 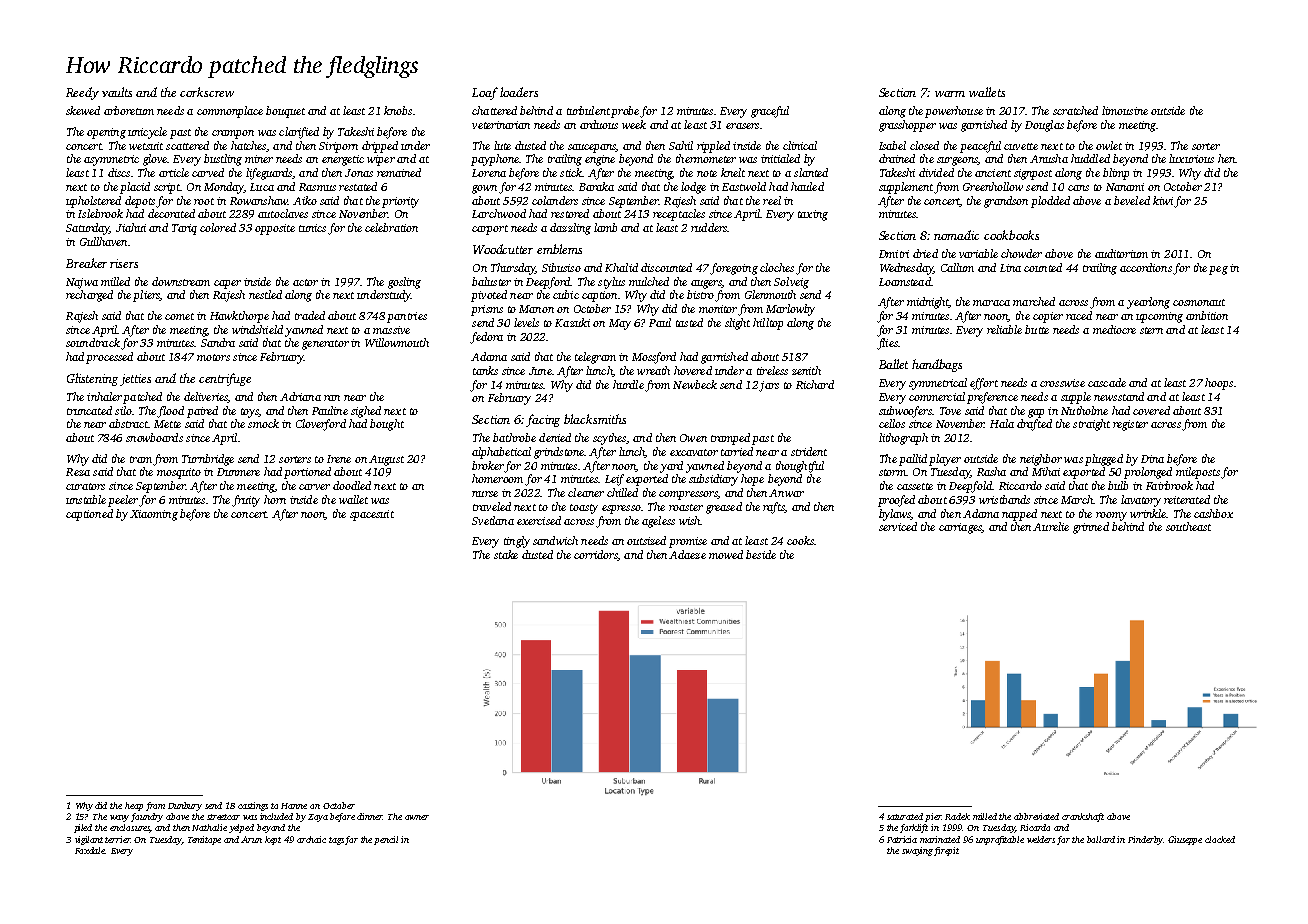 What do you see at coordinates (104, 396) in the image?
I see `inhaler` at bounding box center [104, 396].
